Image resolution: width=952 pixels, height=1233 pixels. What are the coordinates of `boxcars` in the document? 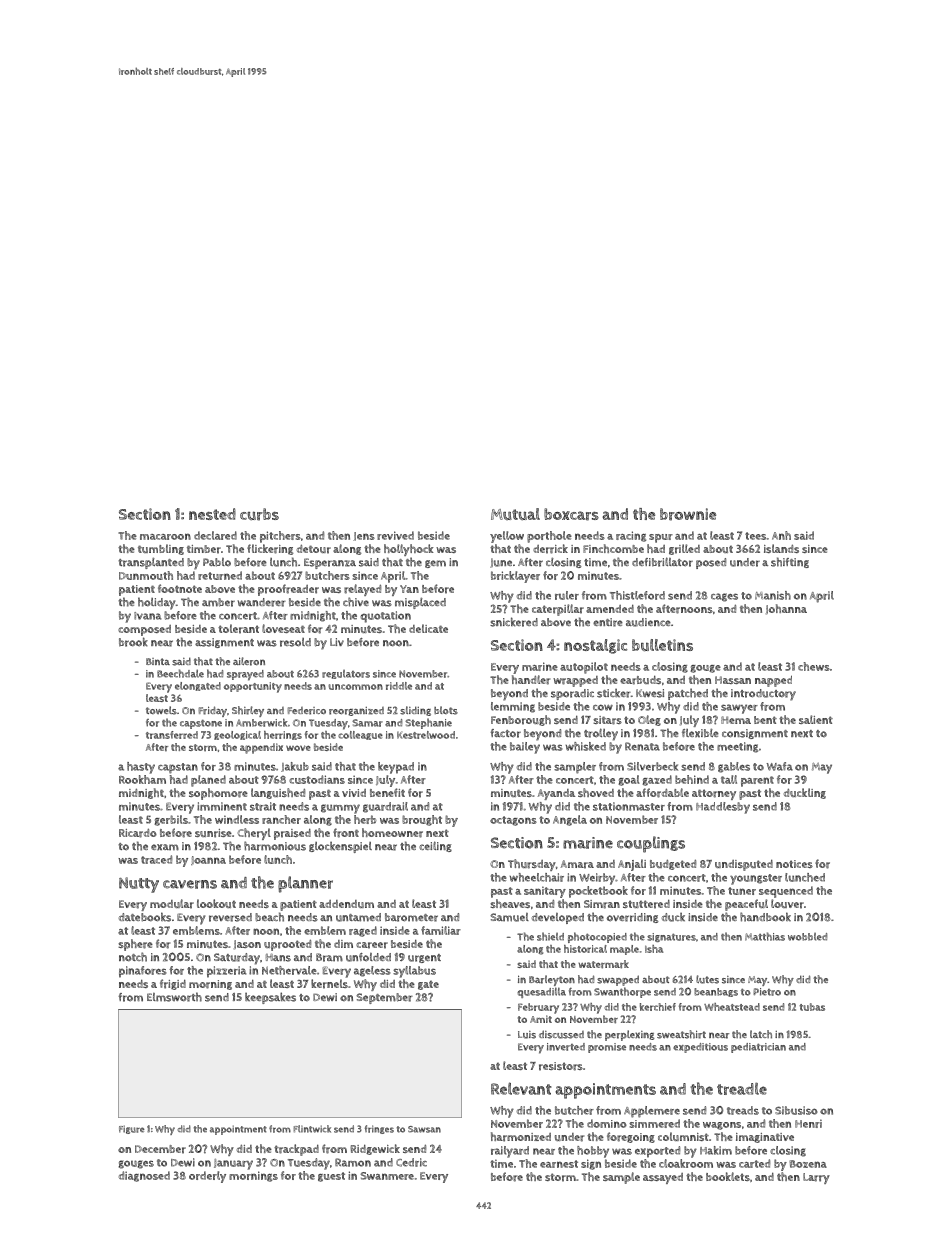 It's located at (571, 514).
